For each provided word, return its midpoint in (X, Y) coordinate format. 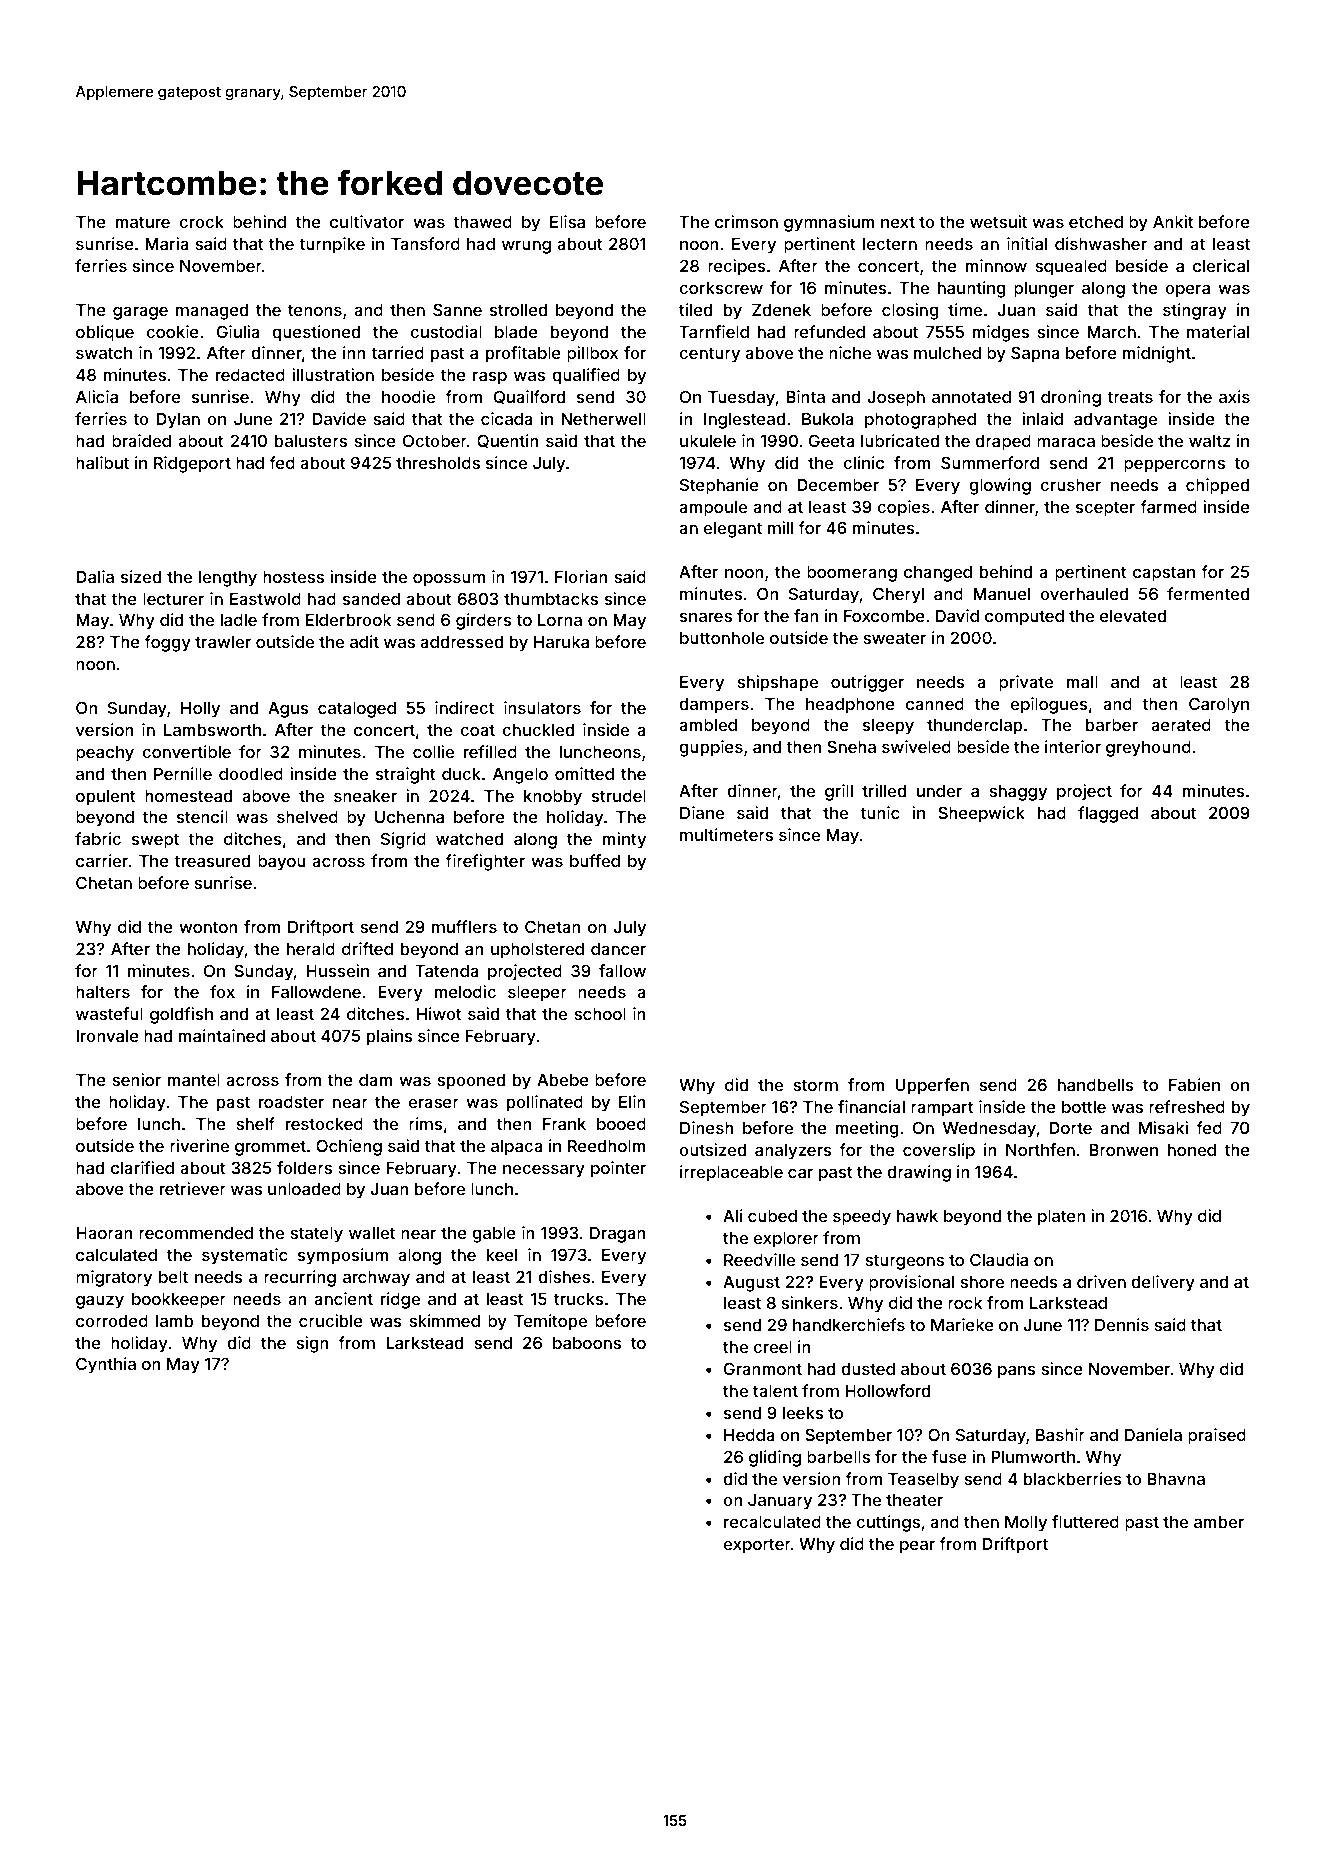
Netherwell (603, 419)
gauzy (100, 1302)
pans (1017, 1372)
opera (1187, 291)
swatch (104, 353)
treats (1130, 397)
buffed (595, 860)
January (780, 1502)
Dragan (618, 1234)
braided (141, 440)
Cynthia (106, 1365)
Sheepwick (981, 814)
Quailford (529, 397)
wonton (208, 927)
